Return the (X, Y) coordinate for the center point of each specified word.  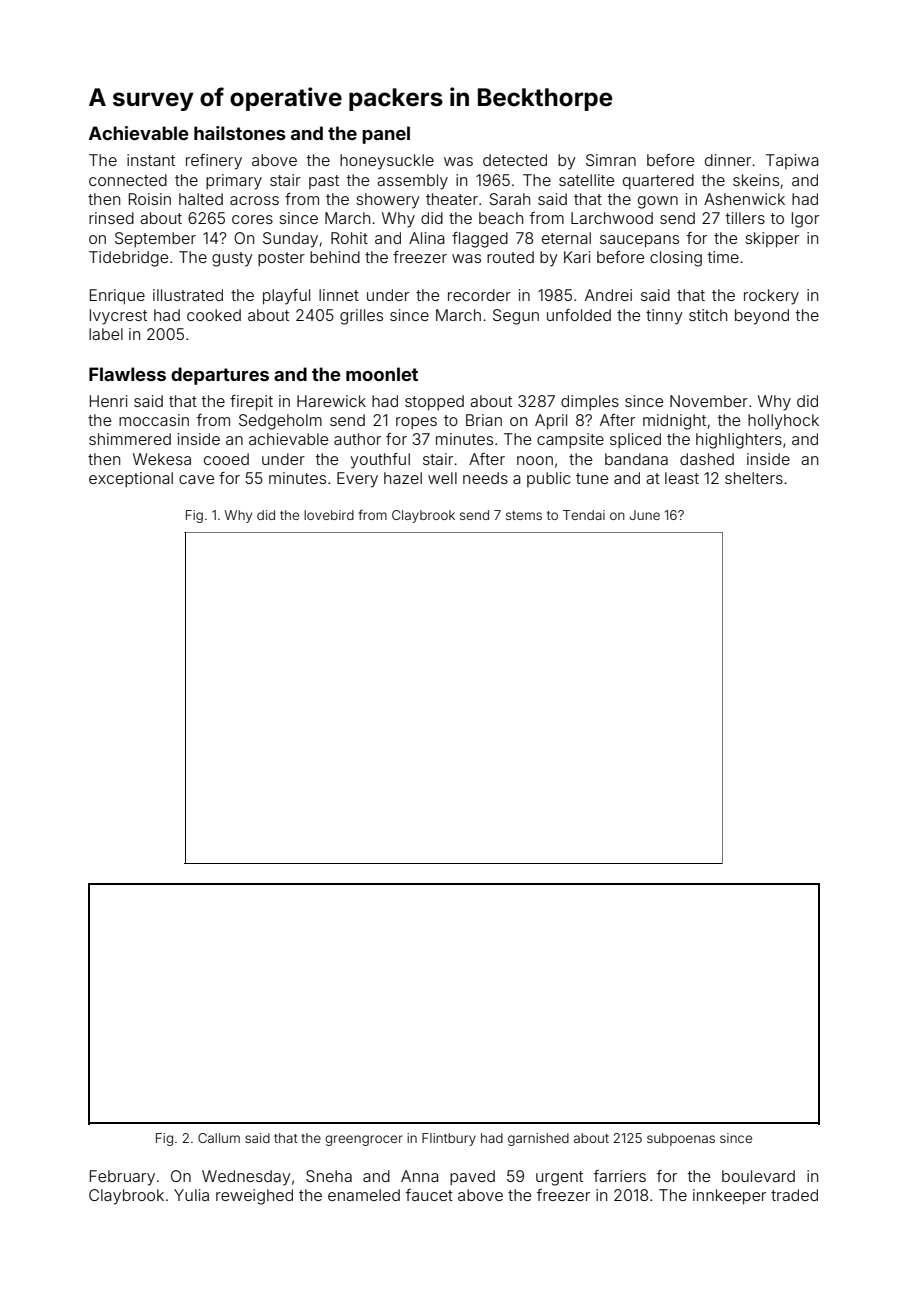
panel (386, 135)
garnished (538, 1139)
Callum (219, 1138)
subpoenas (681, 1139)
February (122, 1178)
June (644, 515)
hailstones (240, 133)
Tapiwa (792, 161)
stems (524, 515)
